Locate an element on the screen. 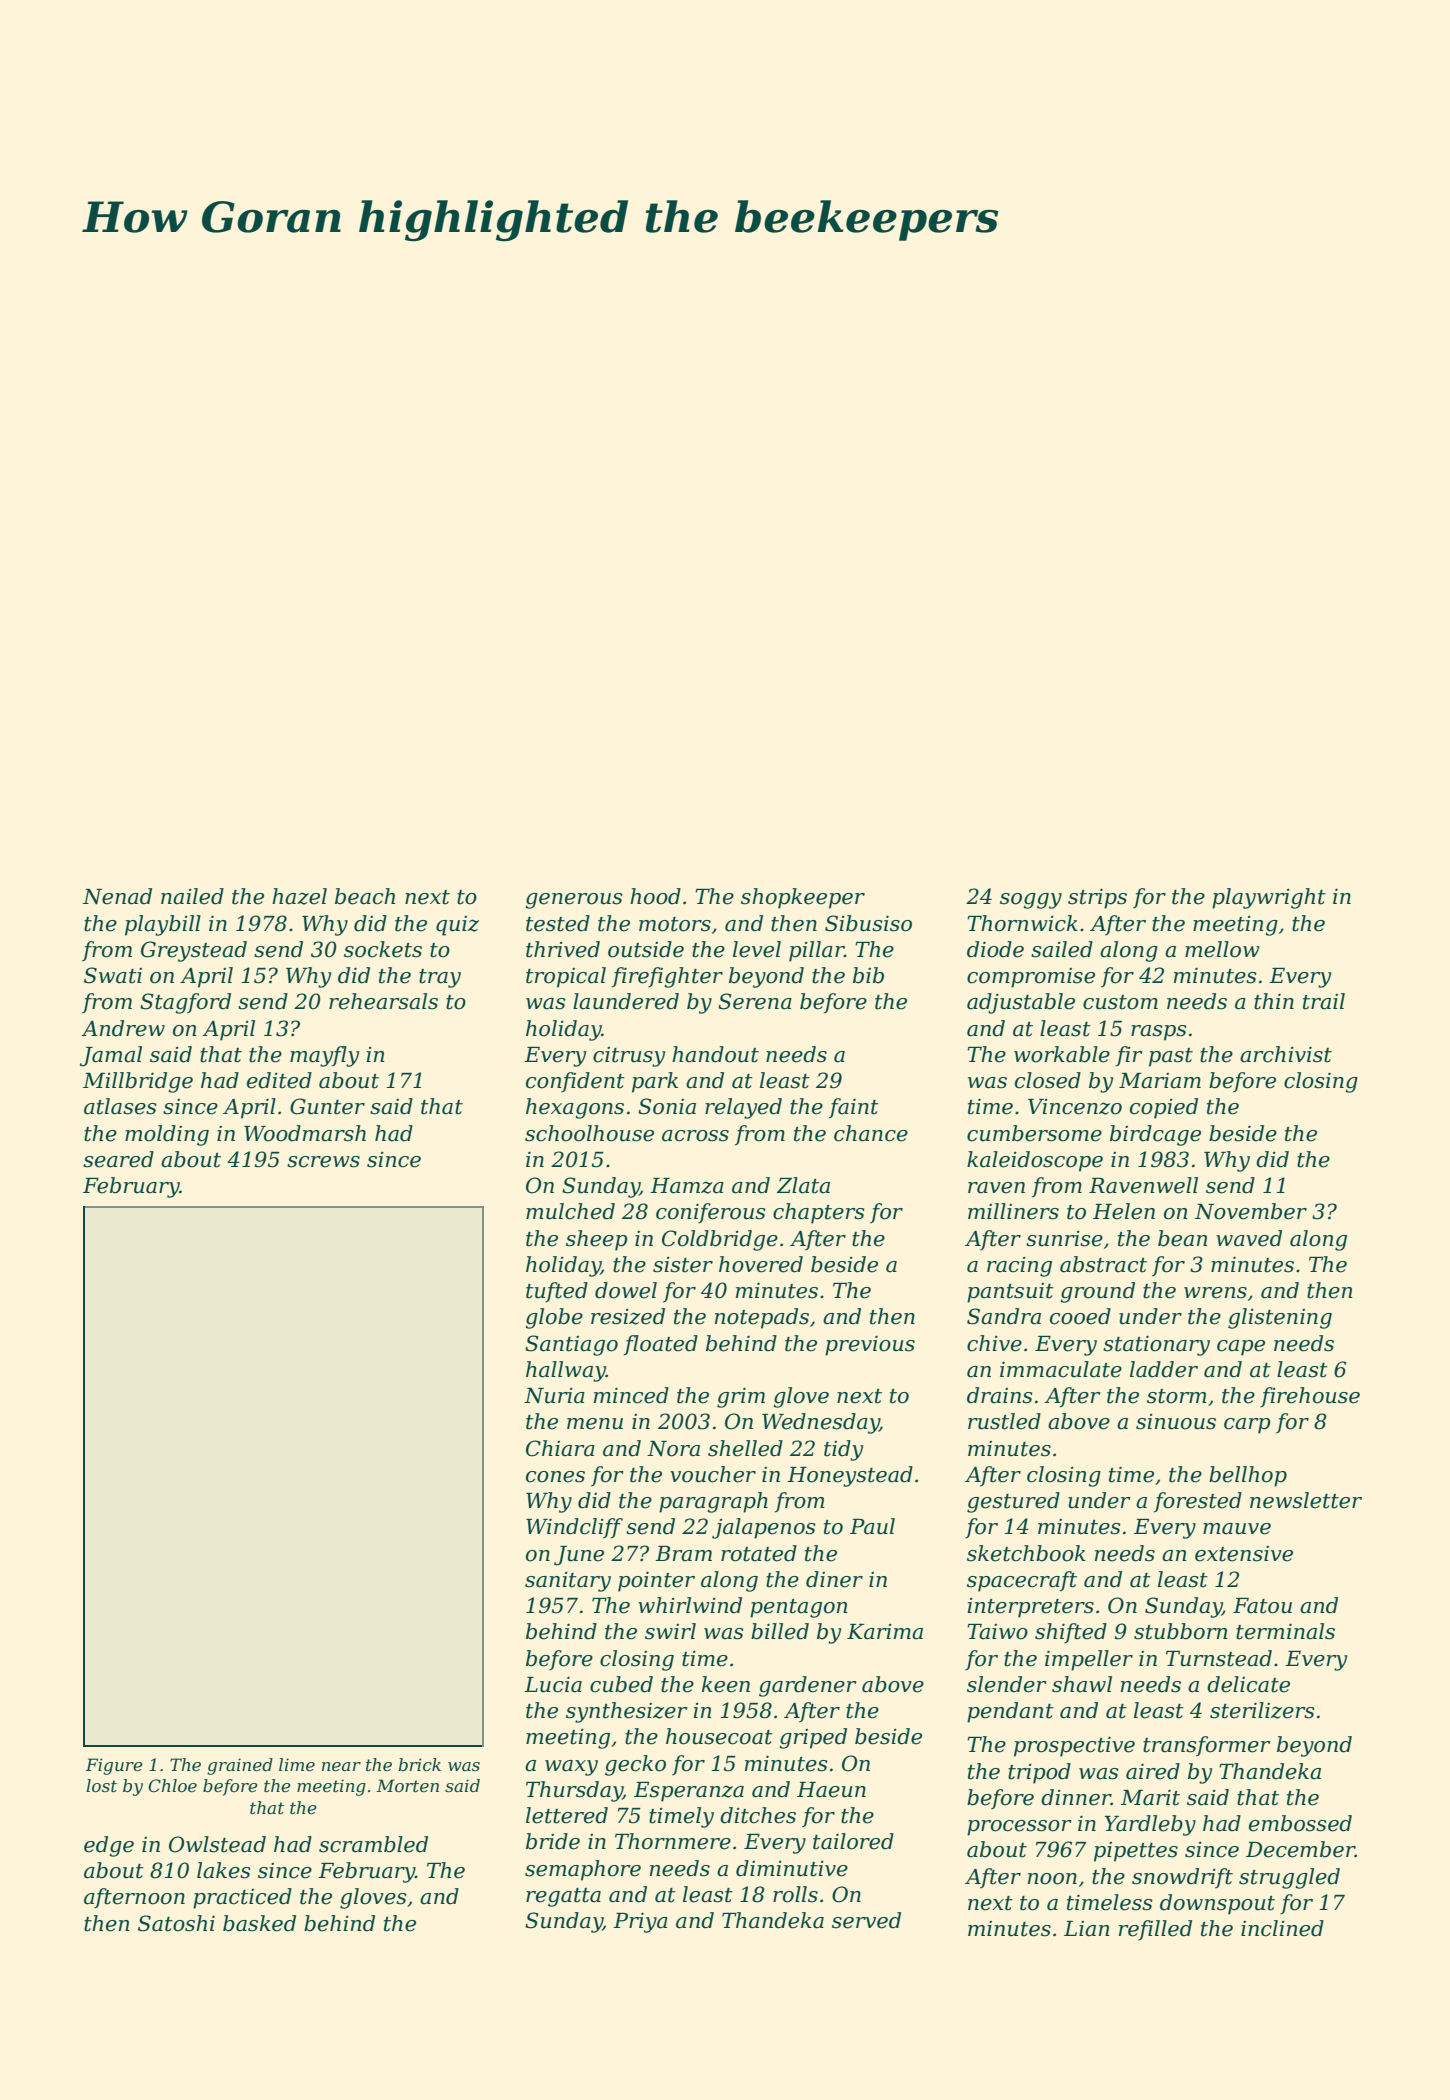 The image size is (1450, 2100). swirl is located at coordinates (670, 1631).
